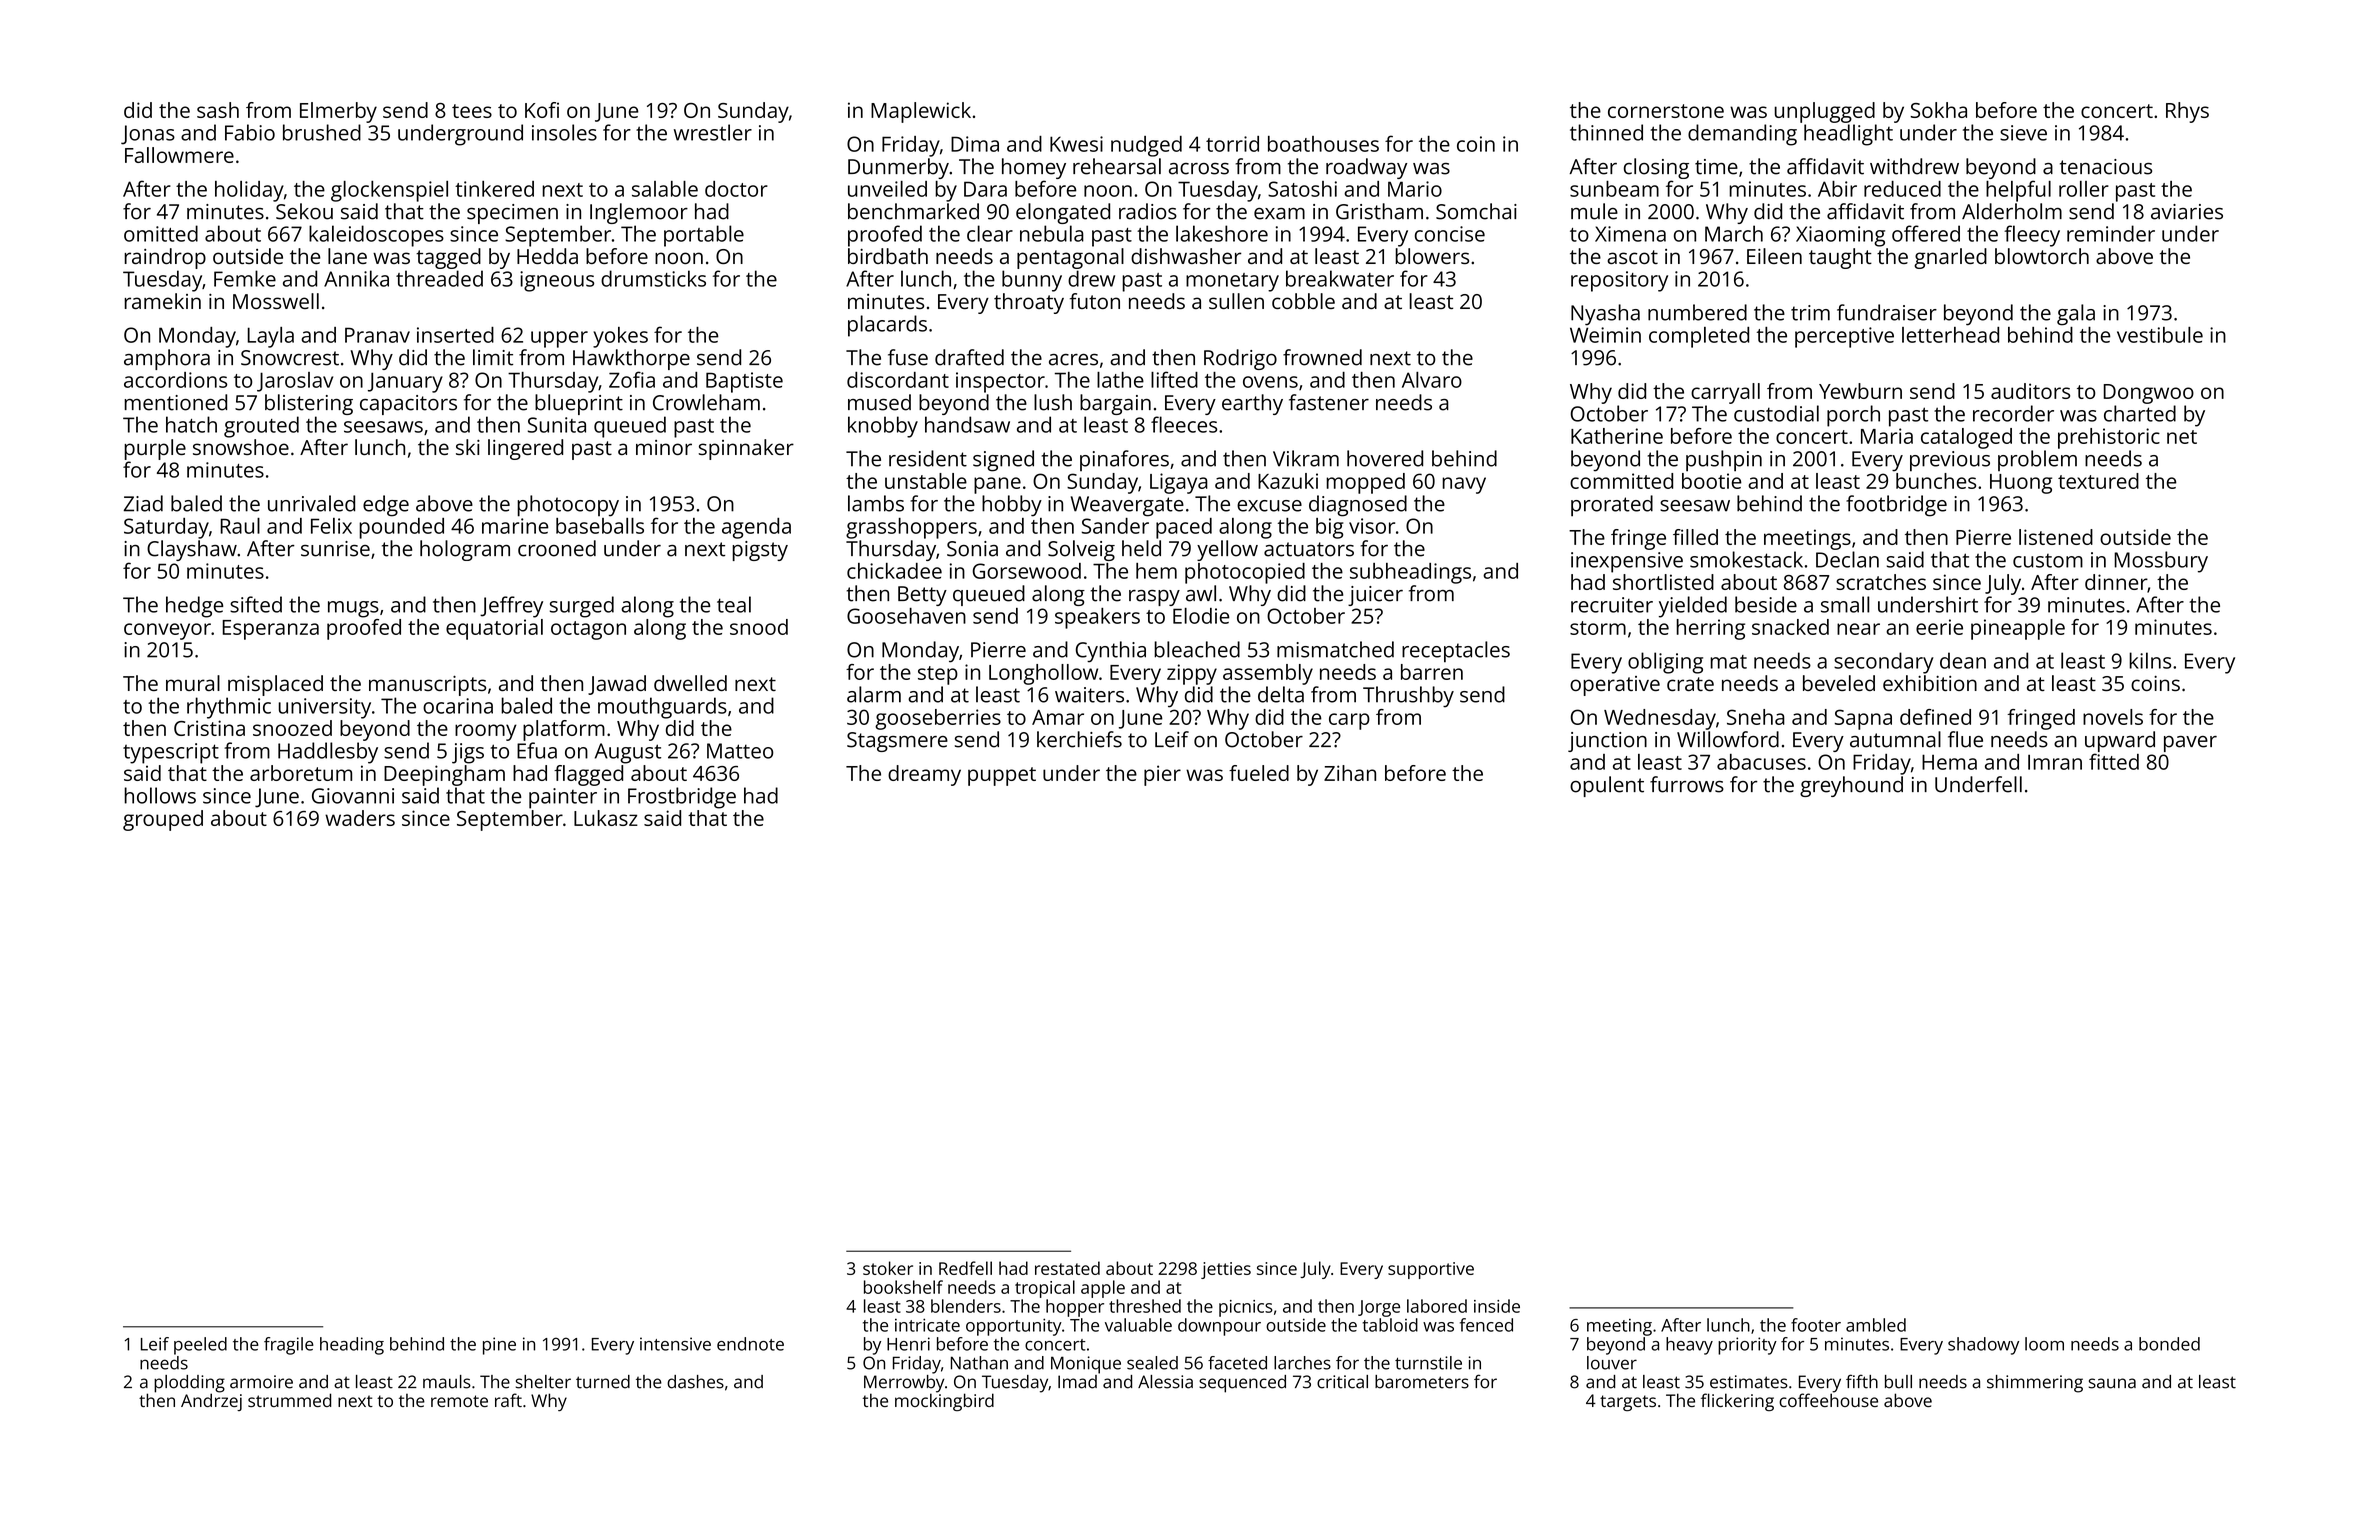  Describe the element at coordinates (218, 110) in the screenshot. I see `sash` at that location.
